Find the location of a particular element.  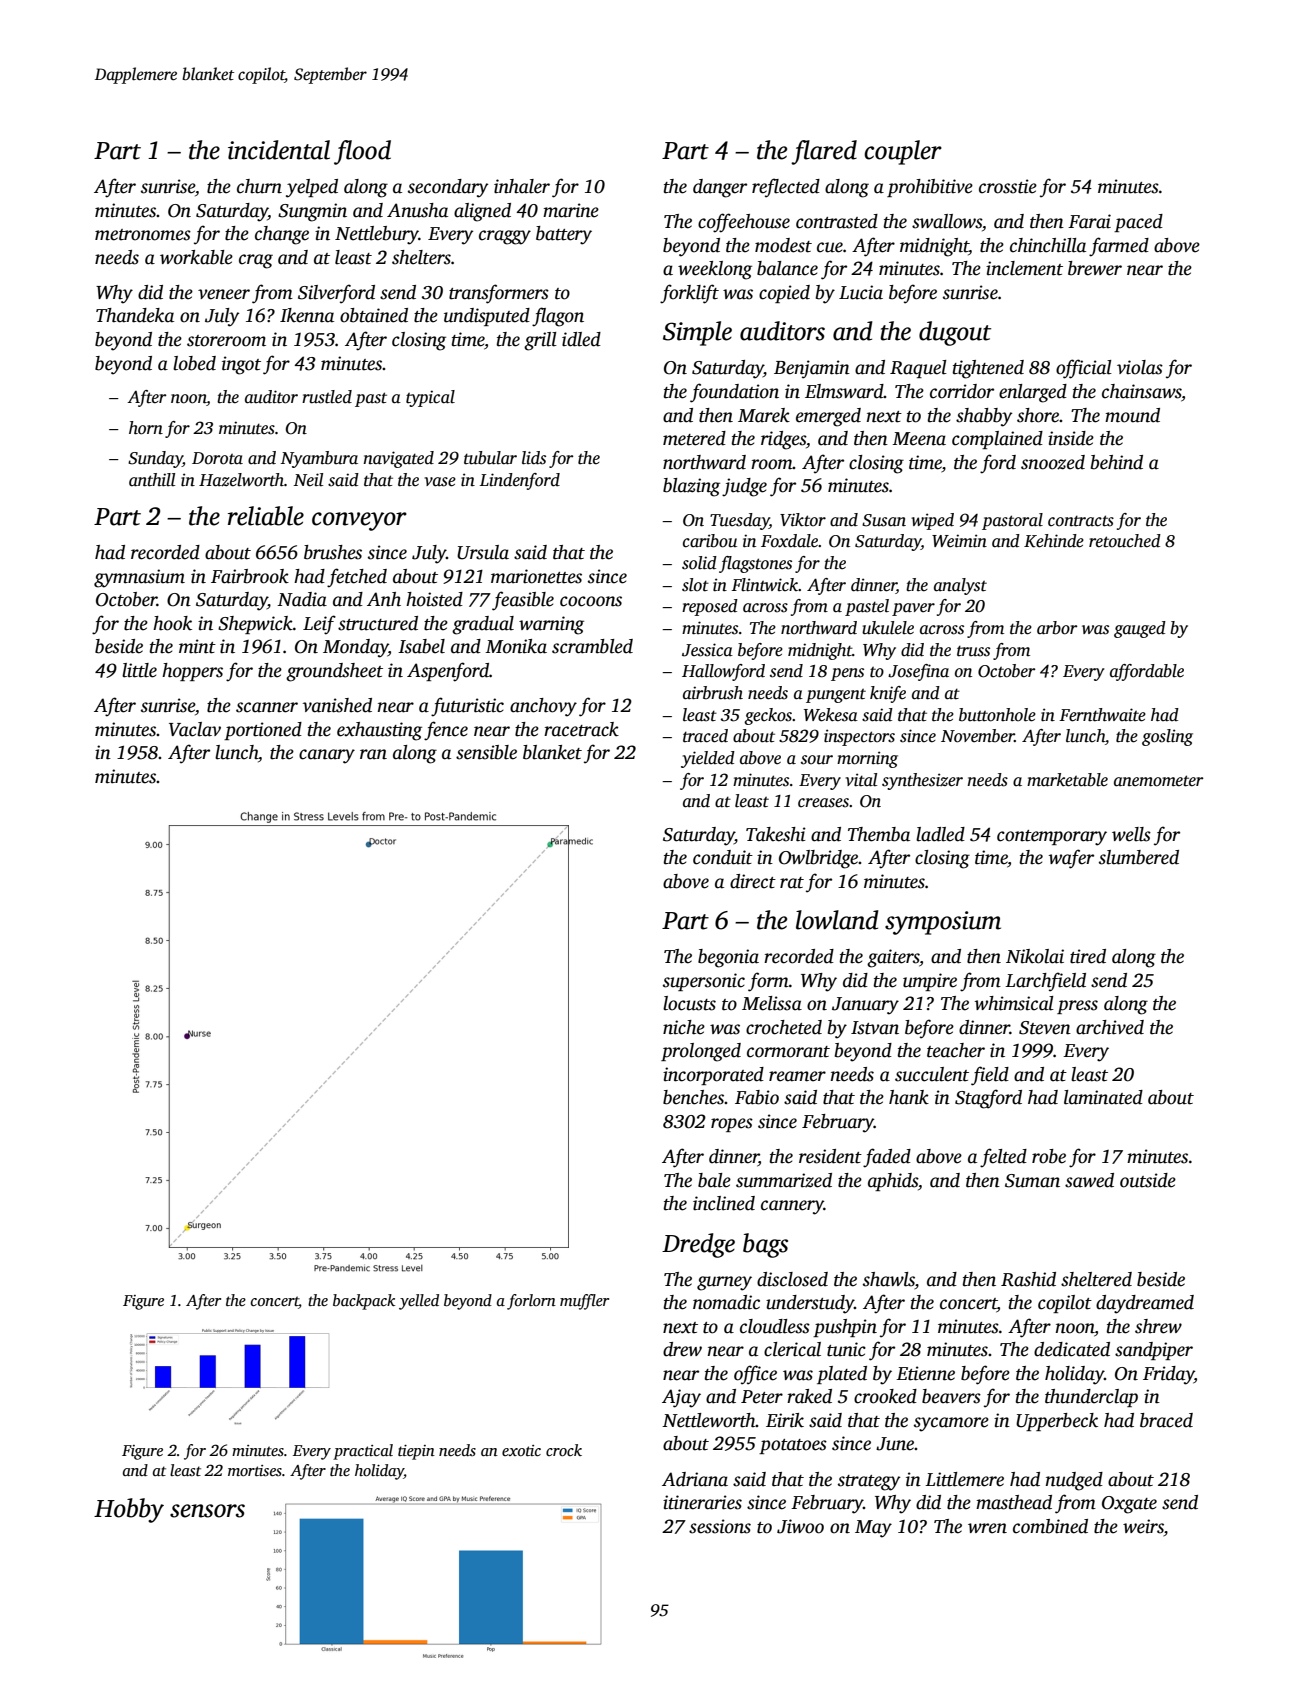

umpire is located at coordinates (930, 982).
